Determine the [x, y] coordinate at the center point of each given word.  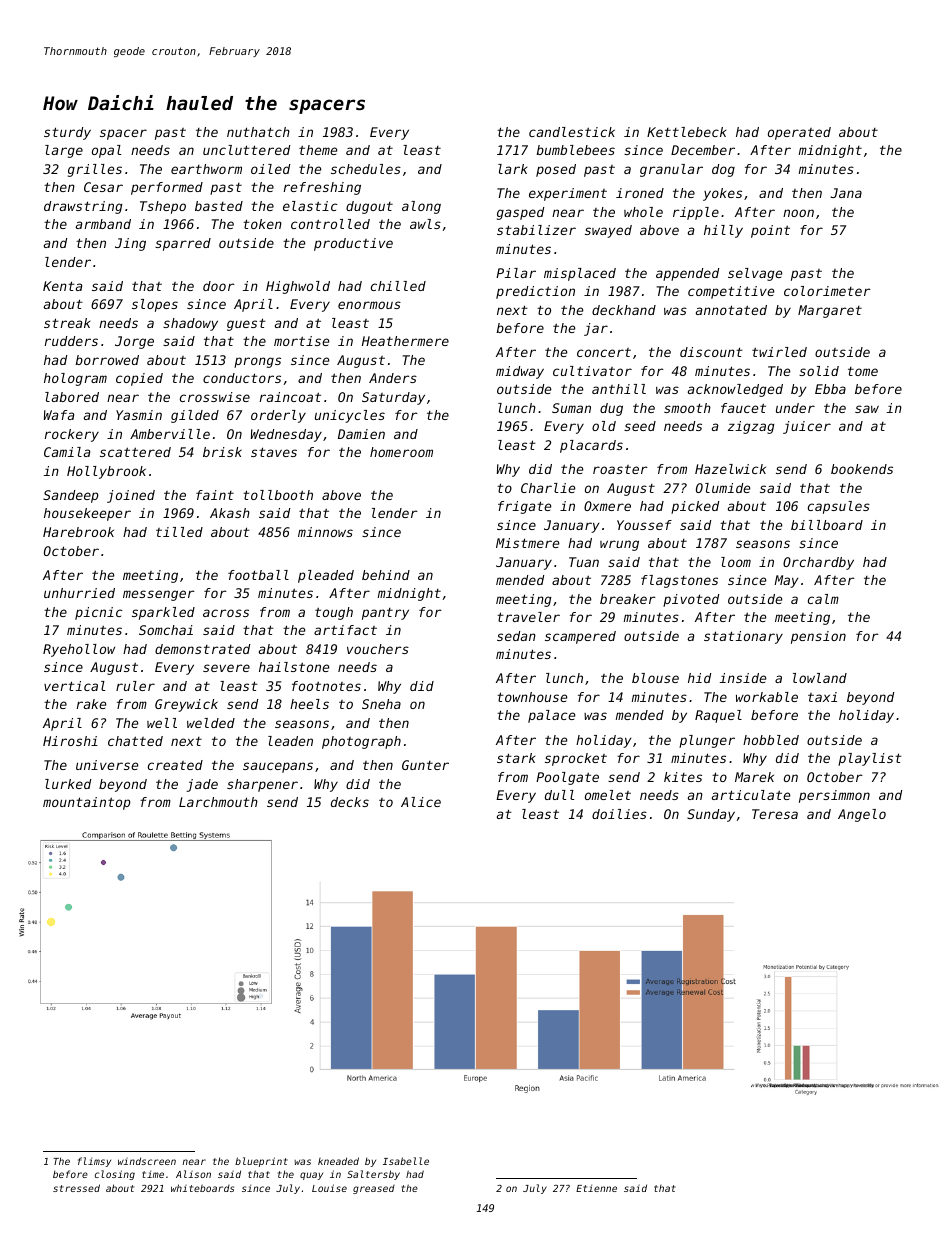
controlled [330, 224]
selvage [755, 274]
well [162, 723]
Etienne [596, 1188]
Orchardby [818, 563]
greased [374, 1189]
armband [103, 224]
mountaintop [87, 803]
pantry [385, 614]
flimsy [94, 1162]
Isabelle [406, 1161]
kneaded [338, 1161]
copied [139, 379]
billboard [827, 525]
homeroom [401, 452]
